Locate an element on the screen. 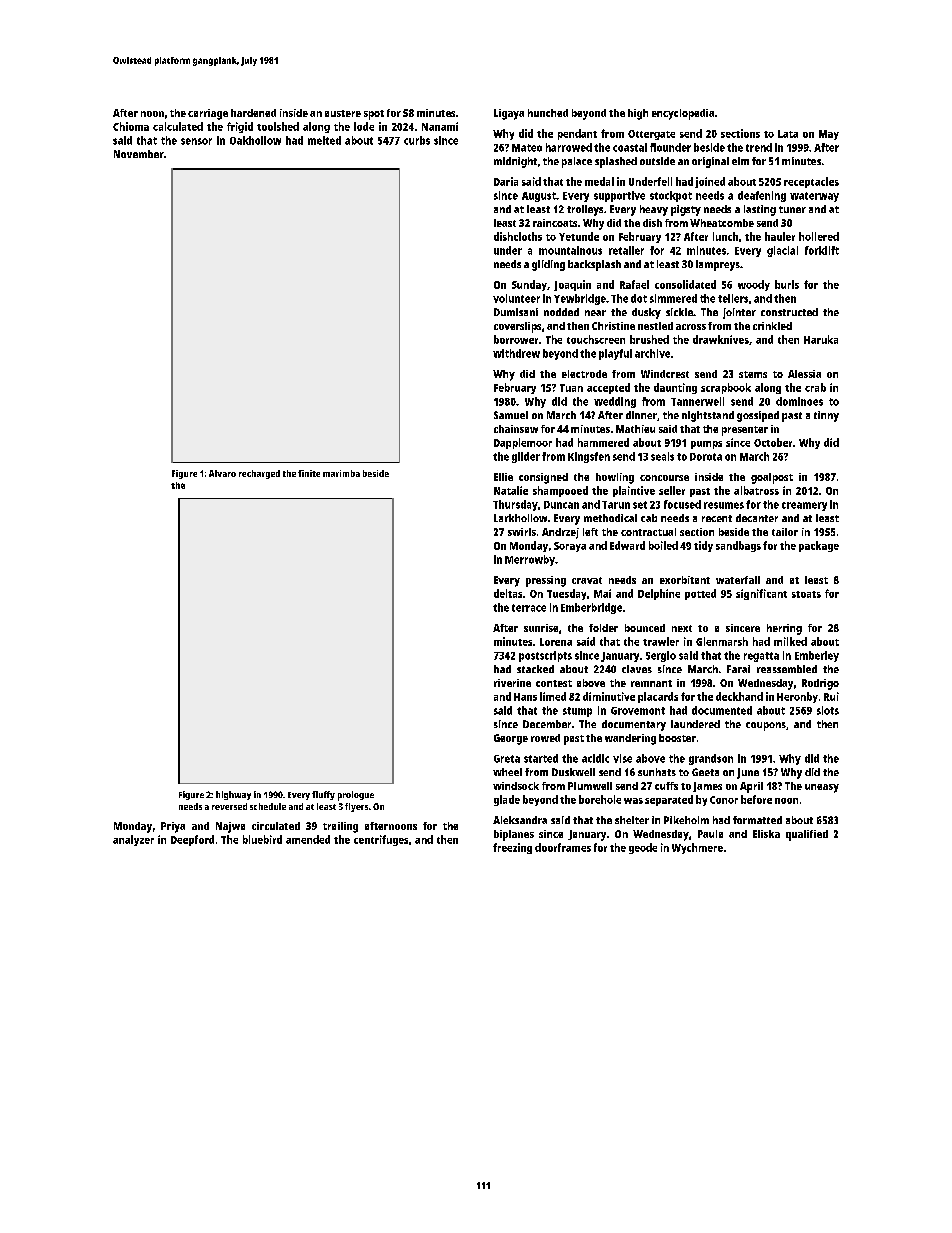 This screenshot has height=1233, width=952. borehole is located at coordinates (600, 799).
